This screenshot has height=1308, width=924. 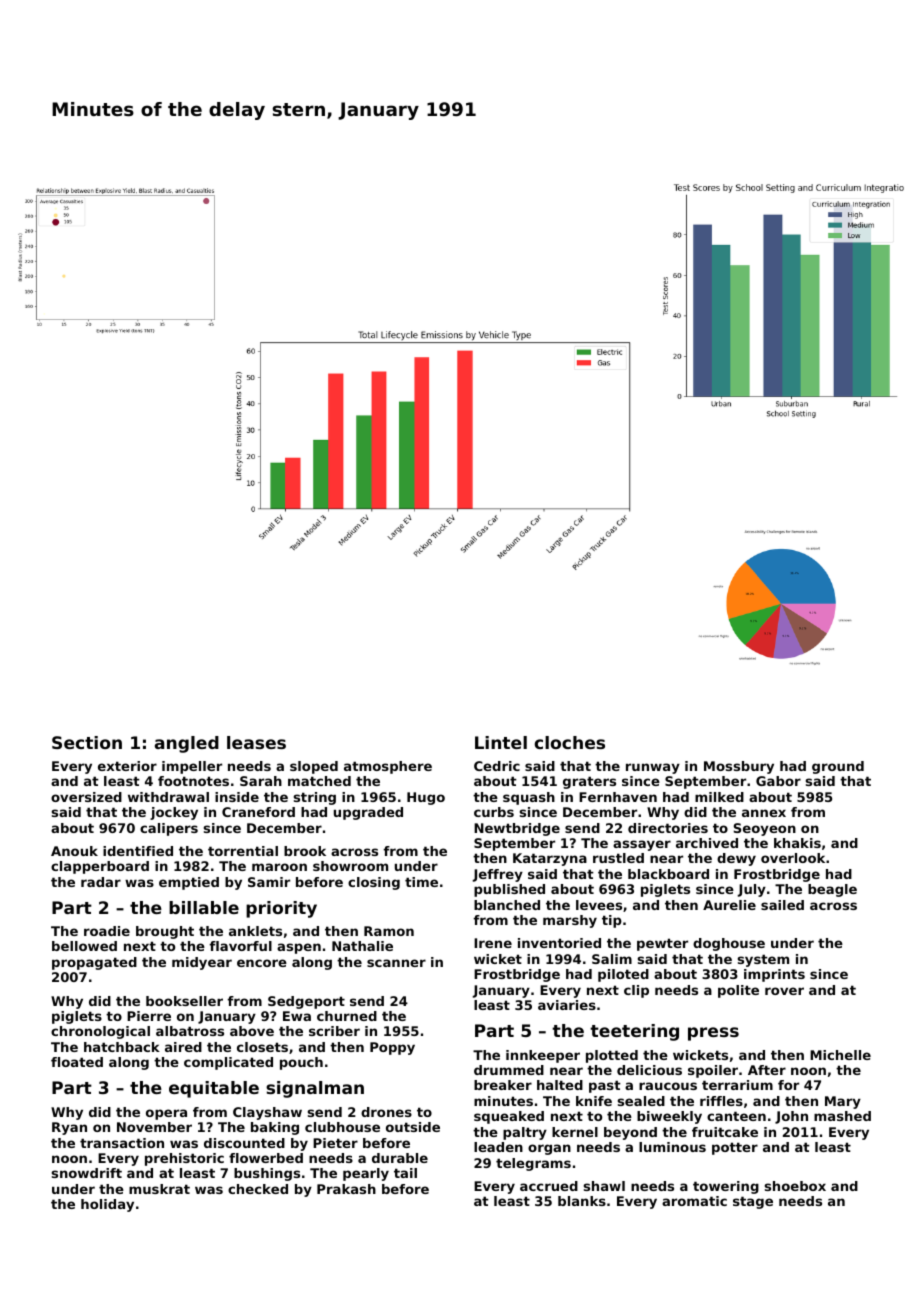 I want to click on brook, so click(x=305, y=851).
